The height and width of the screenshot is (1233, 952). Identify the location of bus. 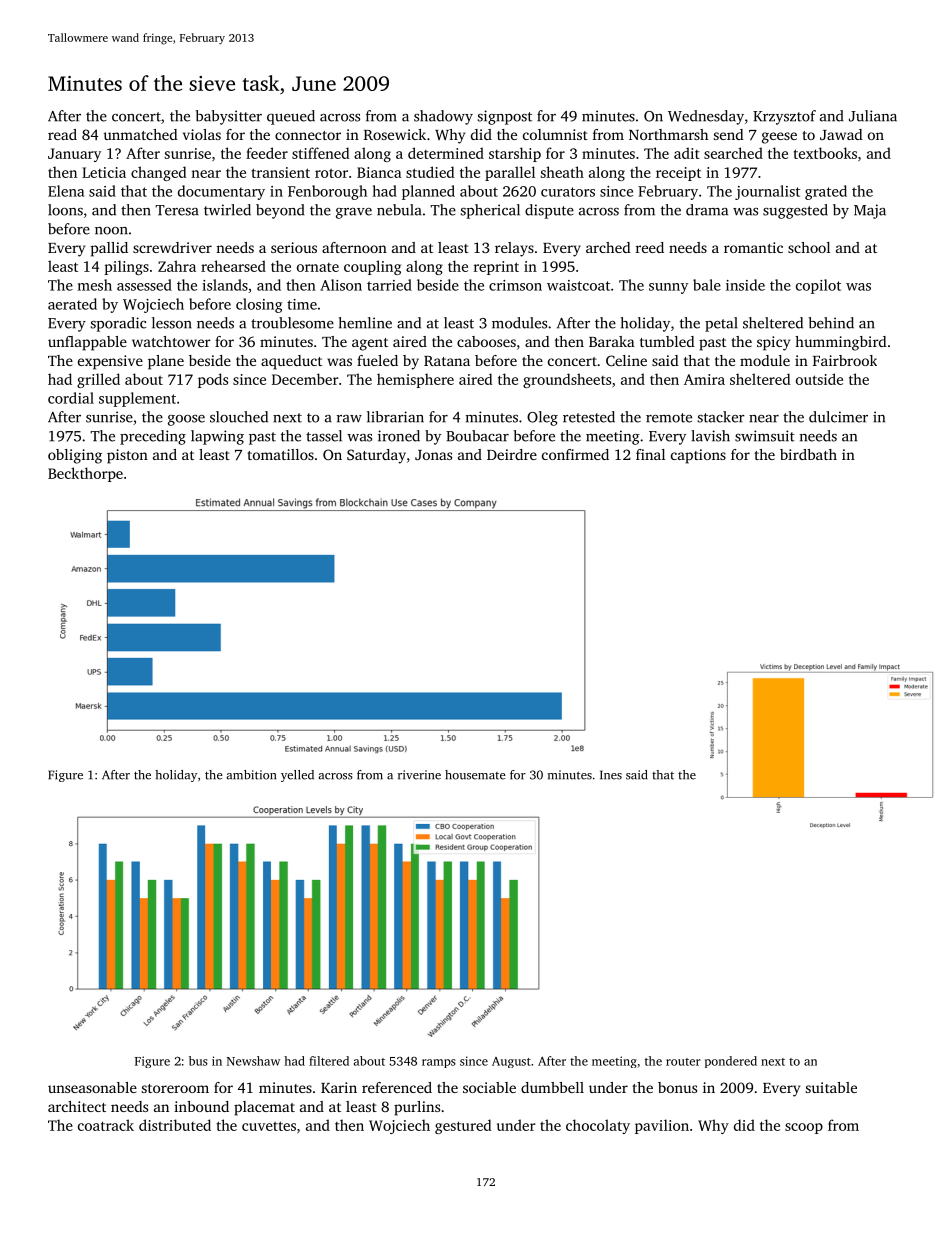
(198, 1061).
